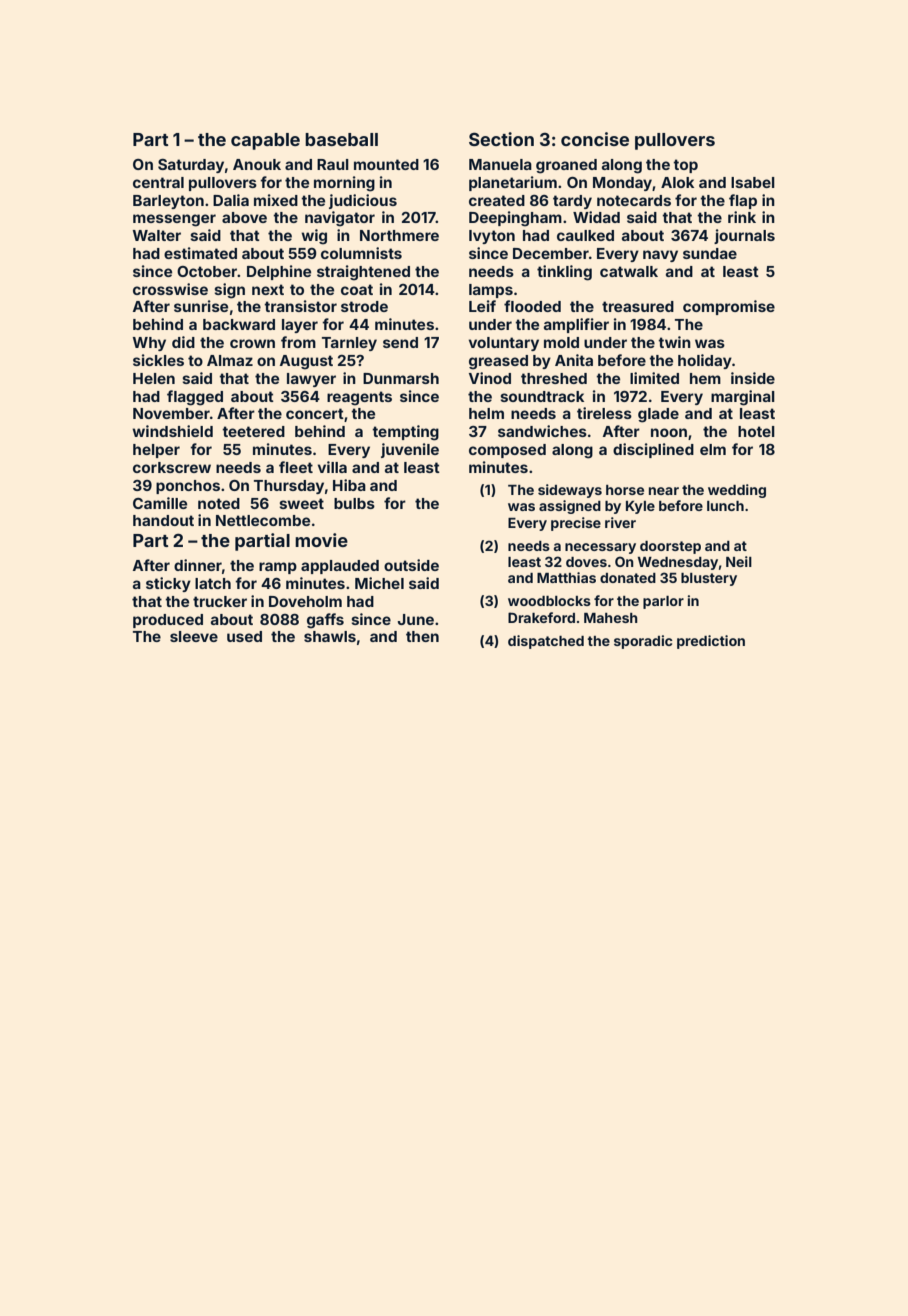  Describe the element at coordinates (188, 487) in the document. I see `ponchos` at that location.
